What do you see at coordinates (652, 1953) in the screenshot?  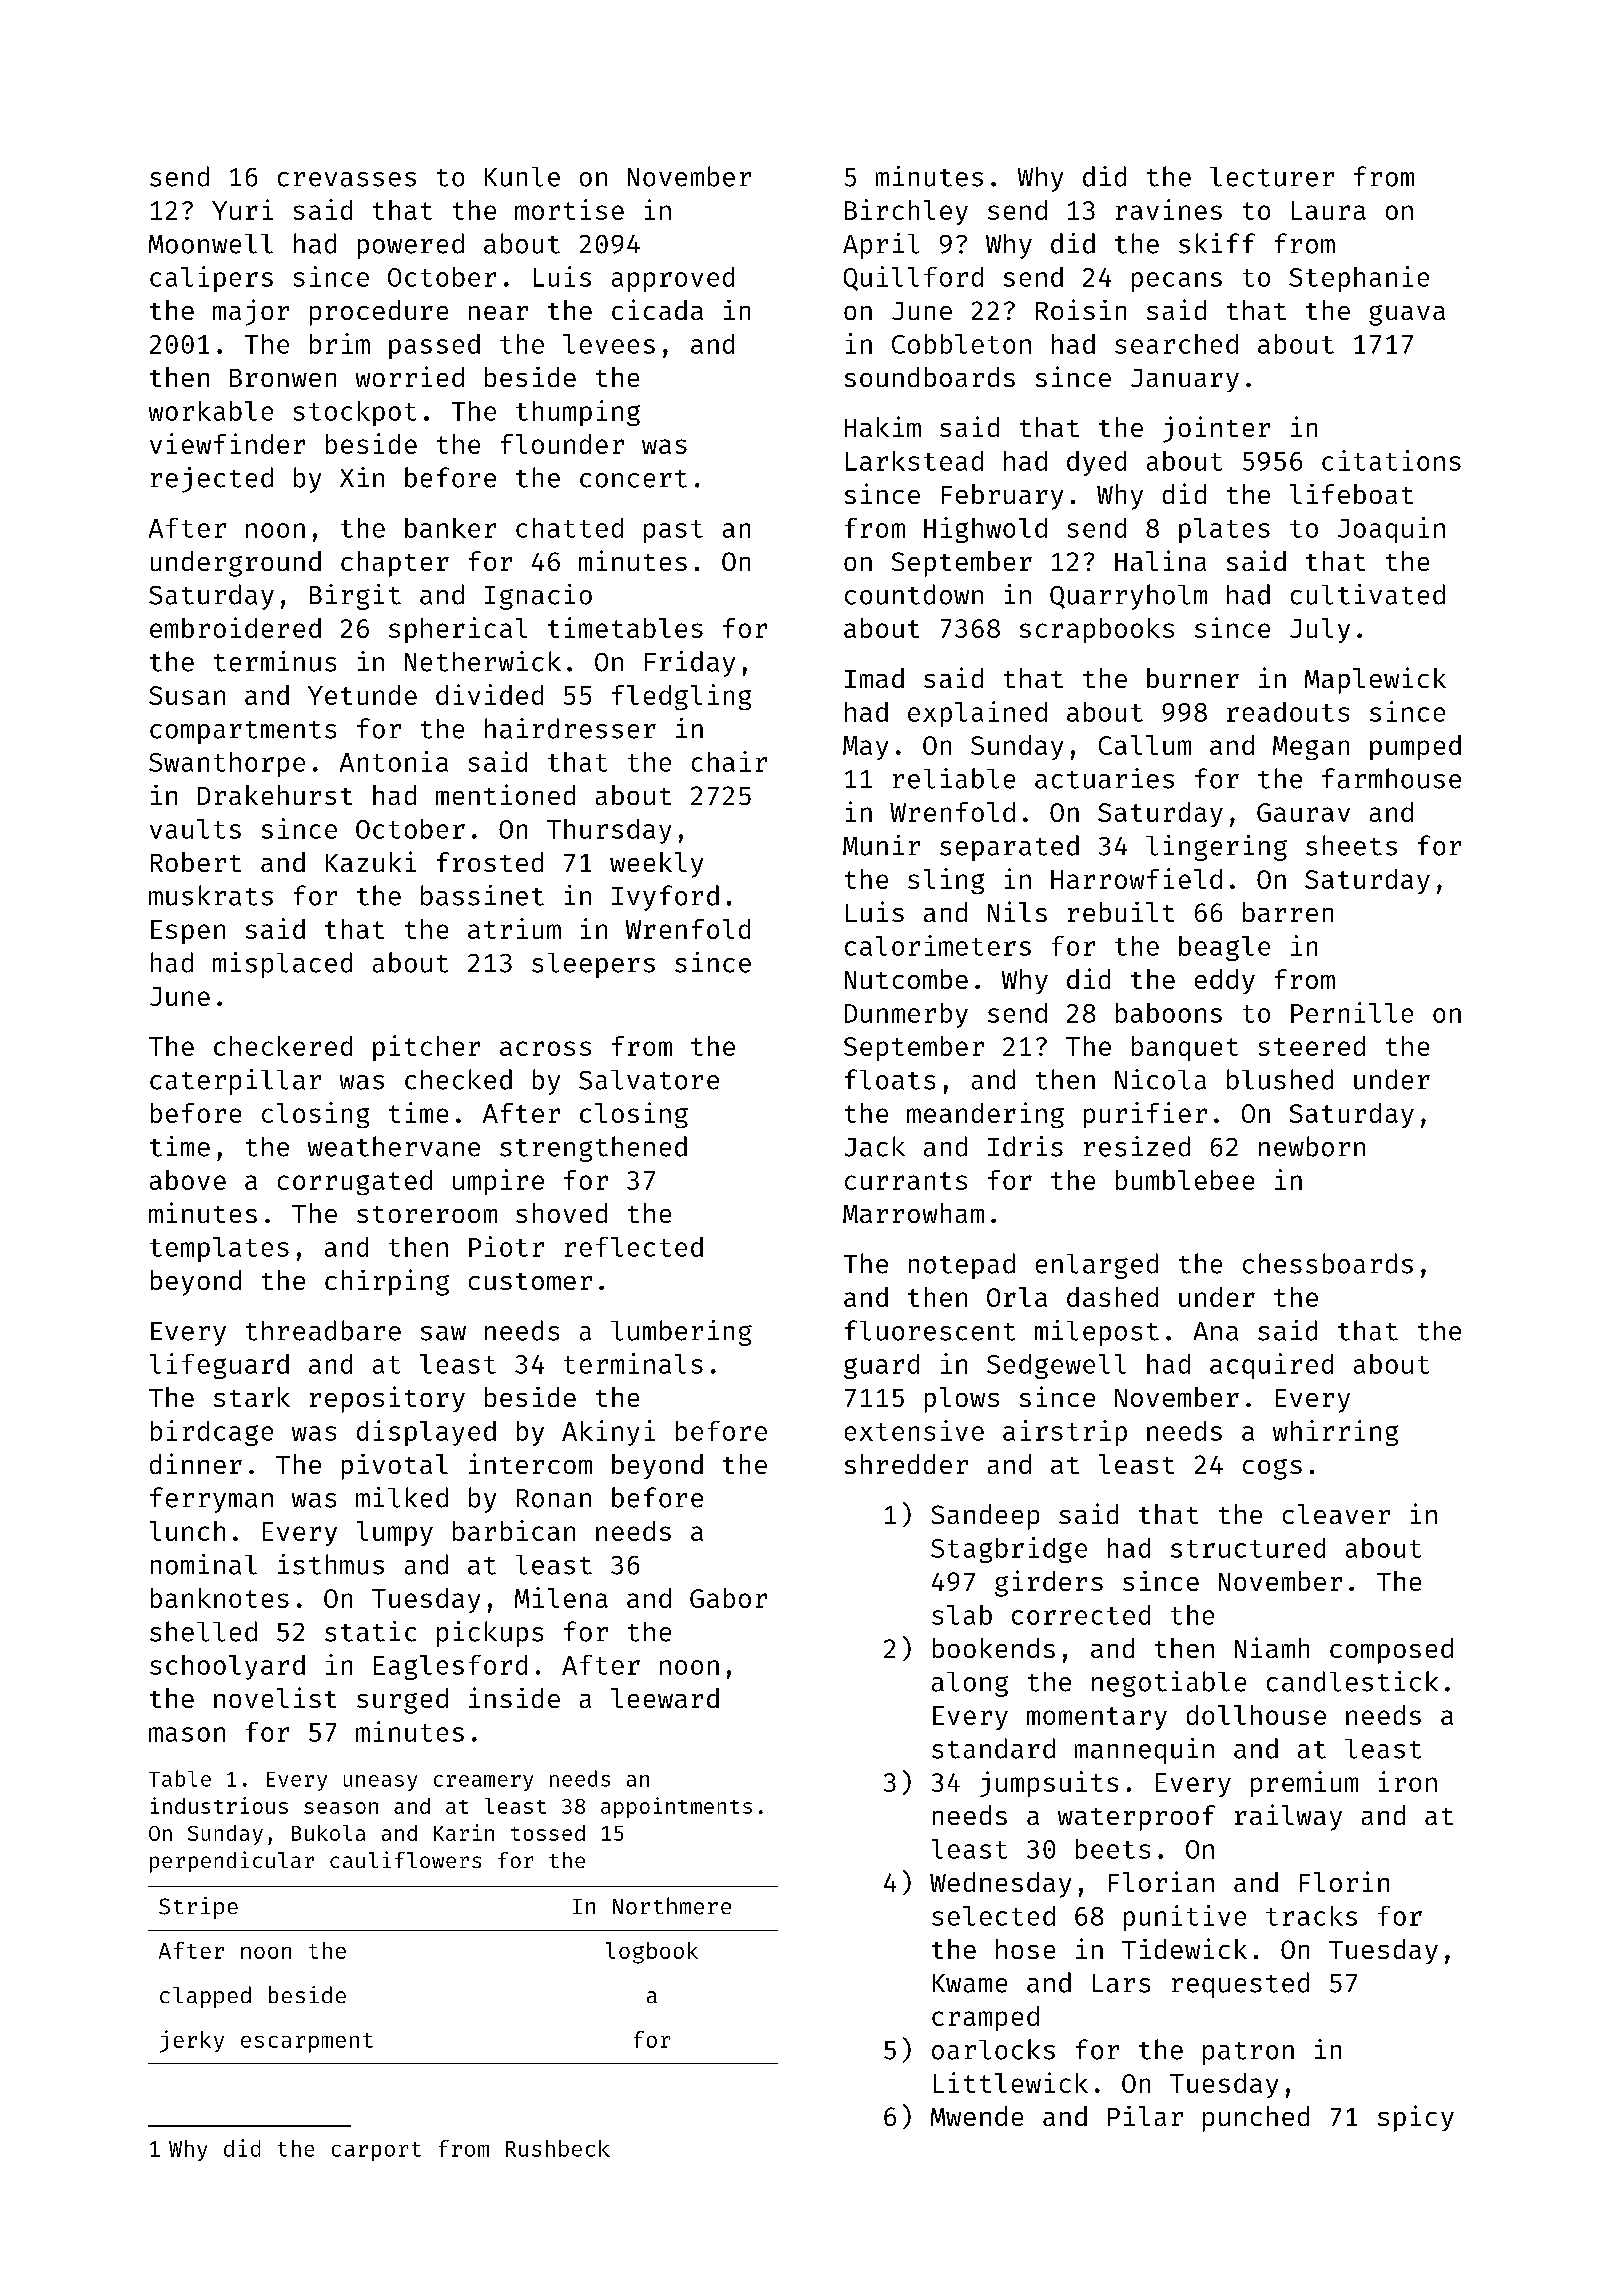 I see `logbook` at bounding box center [652, 1953].
